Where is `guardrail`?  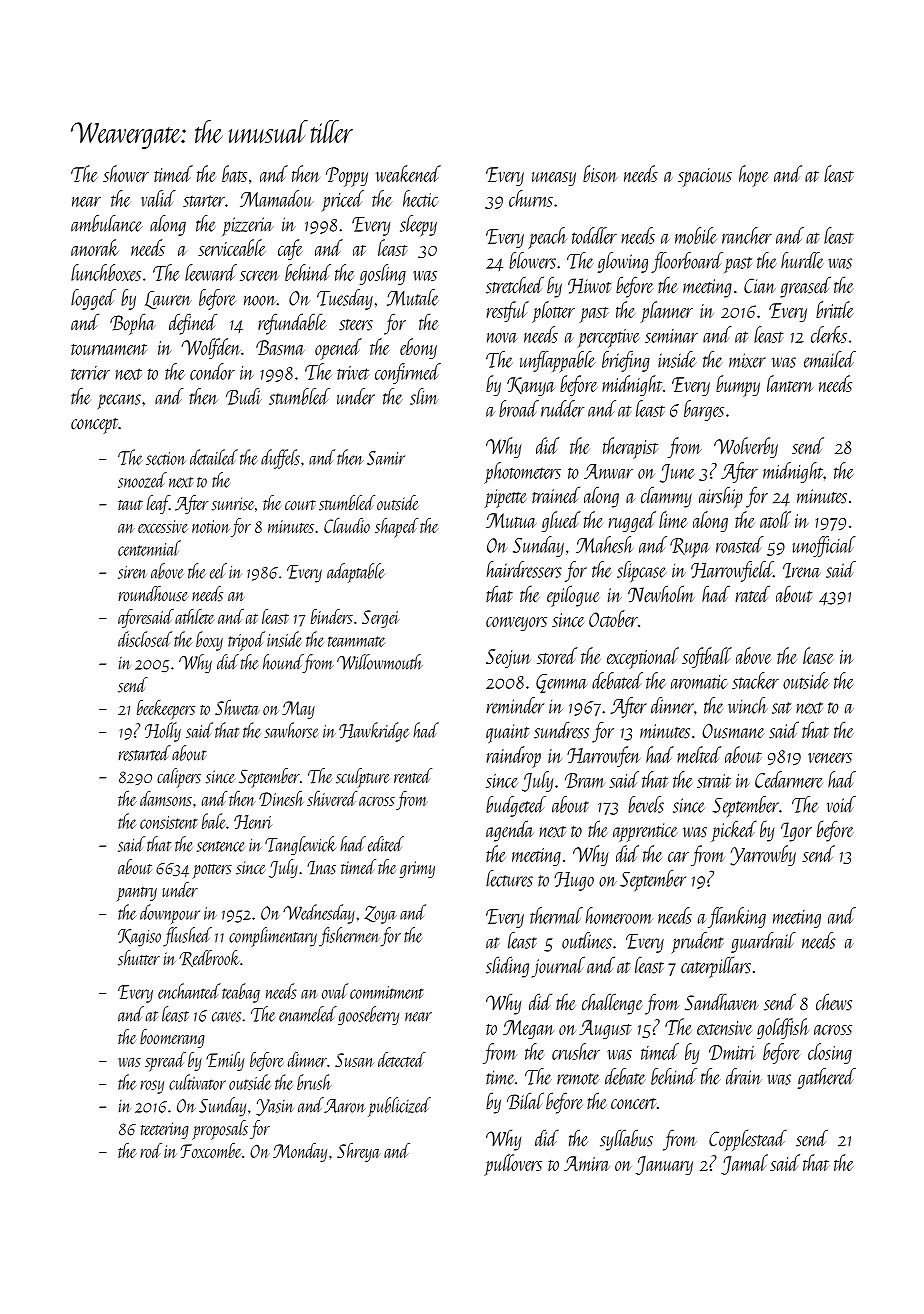
guardrail is located at coordinates (763, 942).
